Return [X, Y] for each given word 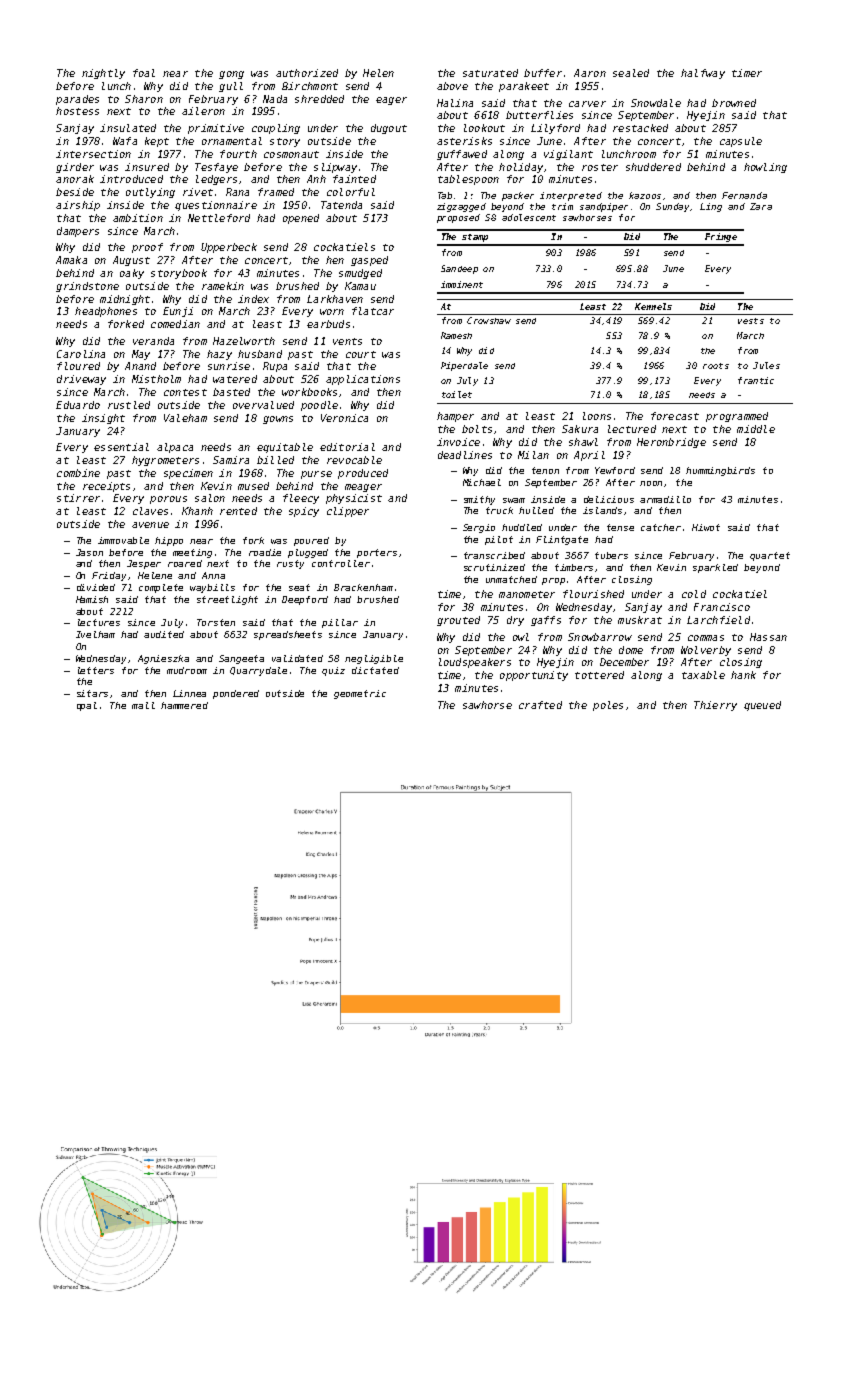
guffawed [462, 155]
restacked [640, 128]
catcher [661, 527]
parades [77, 100]
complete [161, 588]
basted [231, 392]
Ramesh [456, 335]
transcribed [494, 555]
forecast [675, 416]
